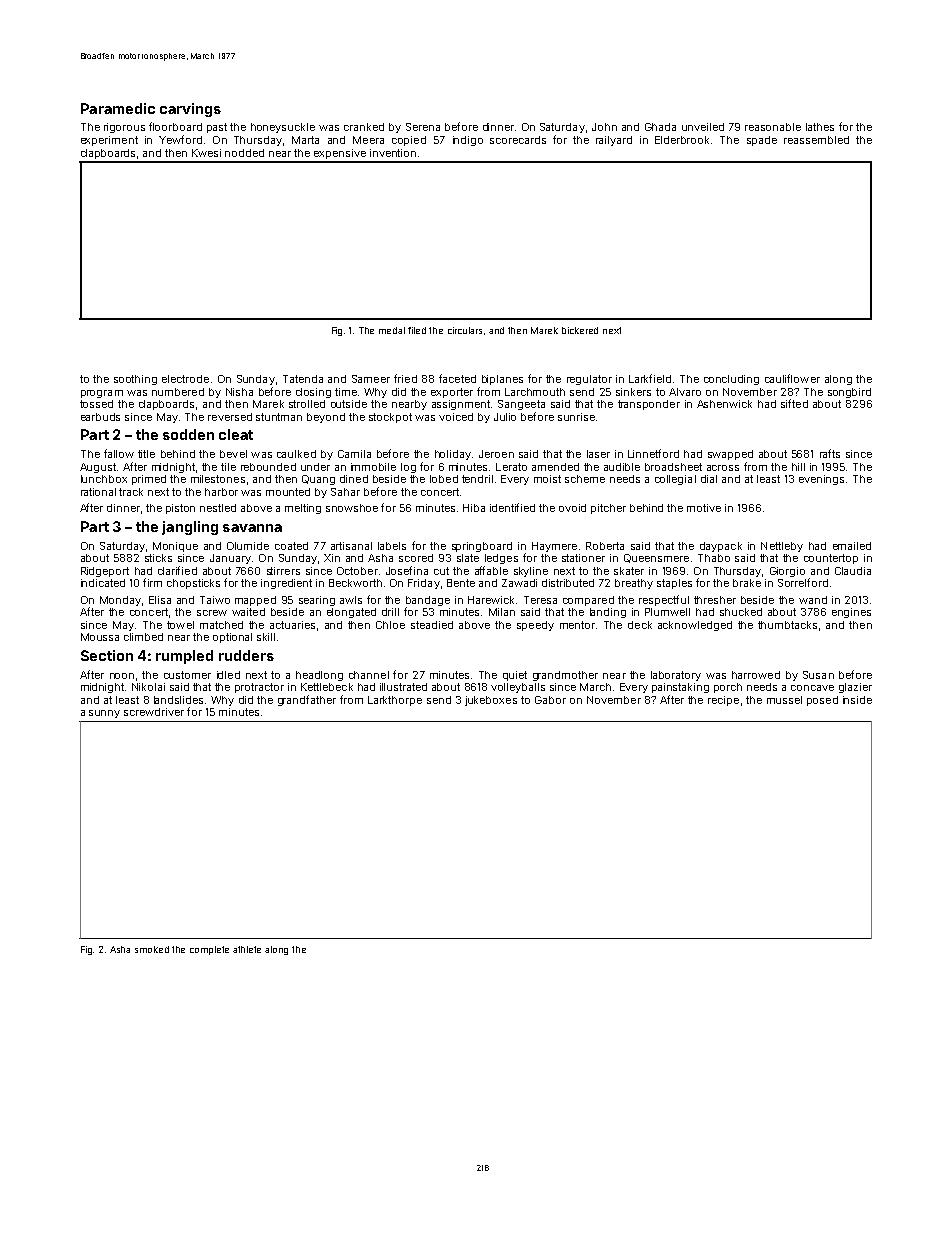  What do you see at coordinates (259, 688) in the image?
I see `protractor` at bounding box center [259, 688].
